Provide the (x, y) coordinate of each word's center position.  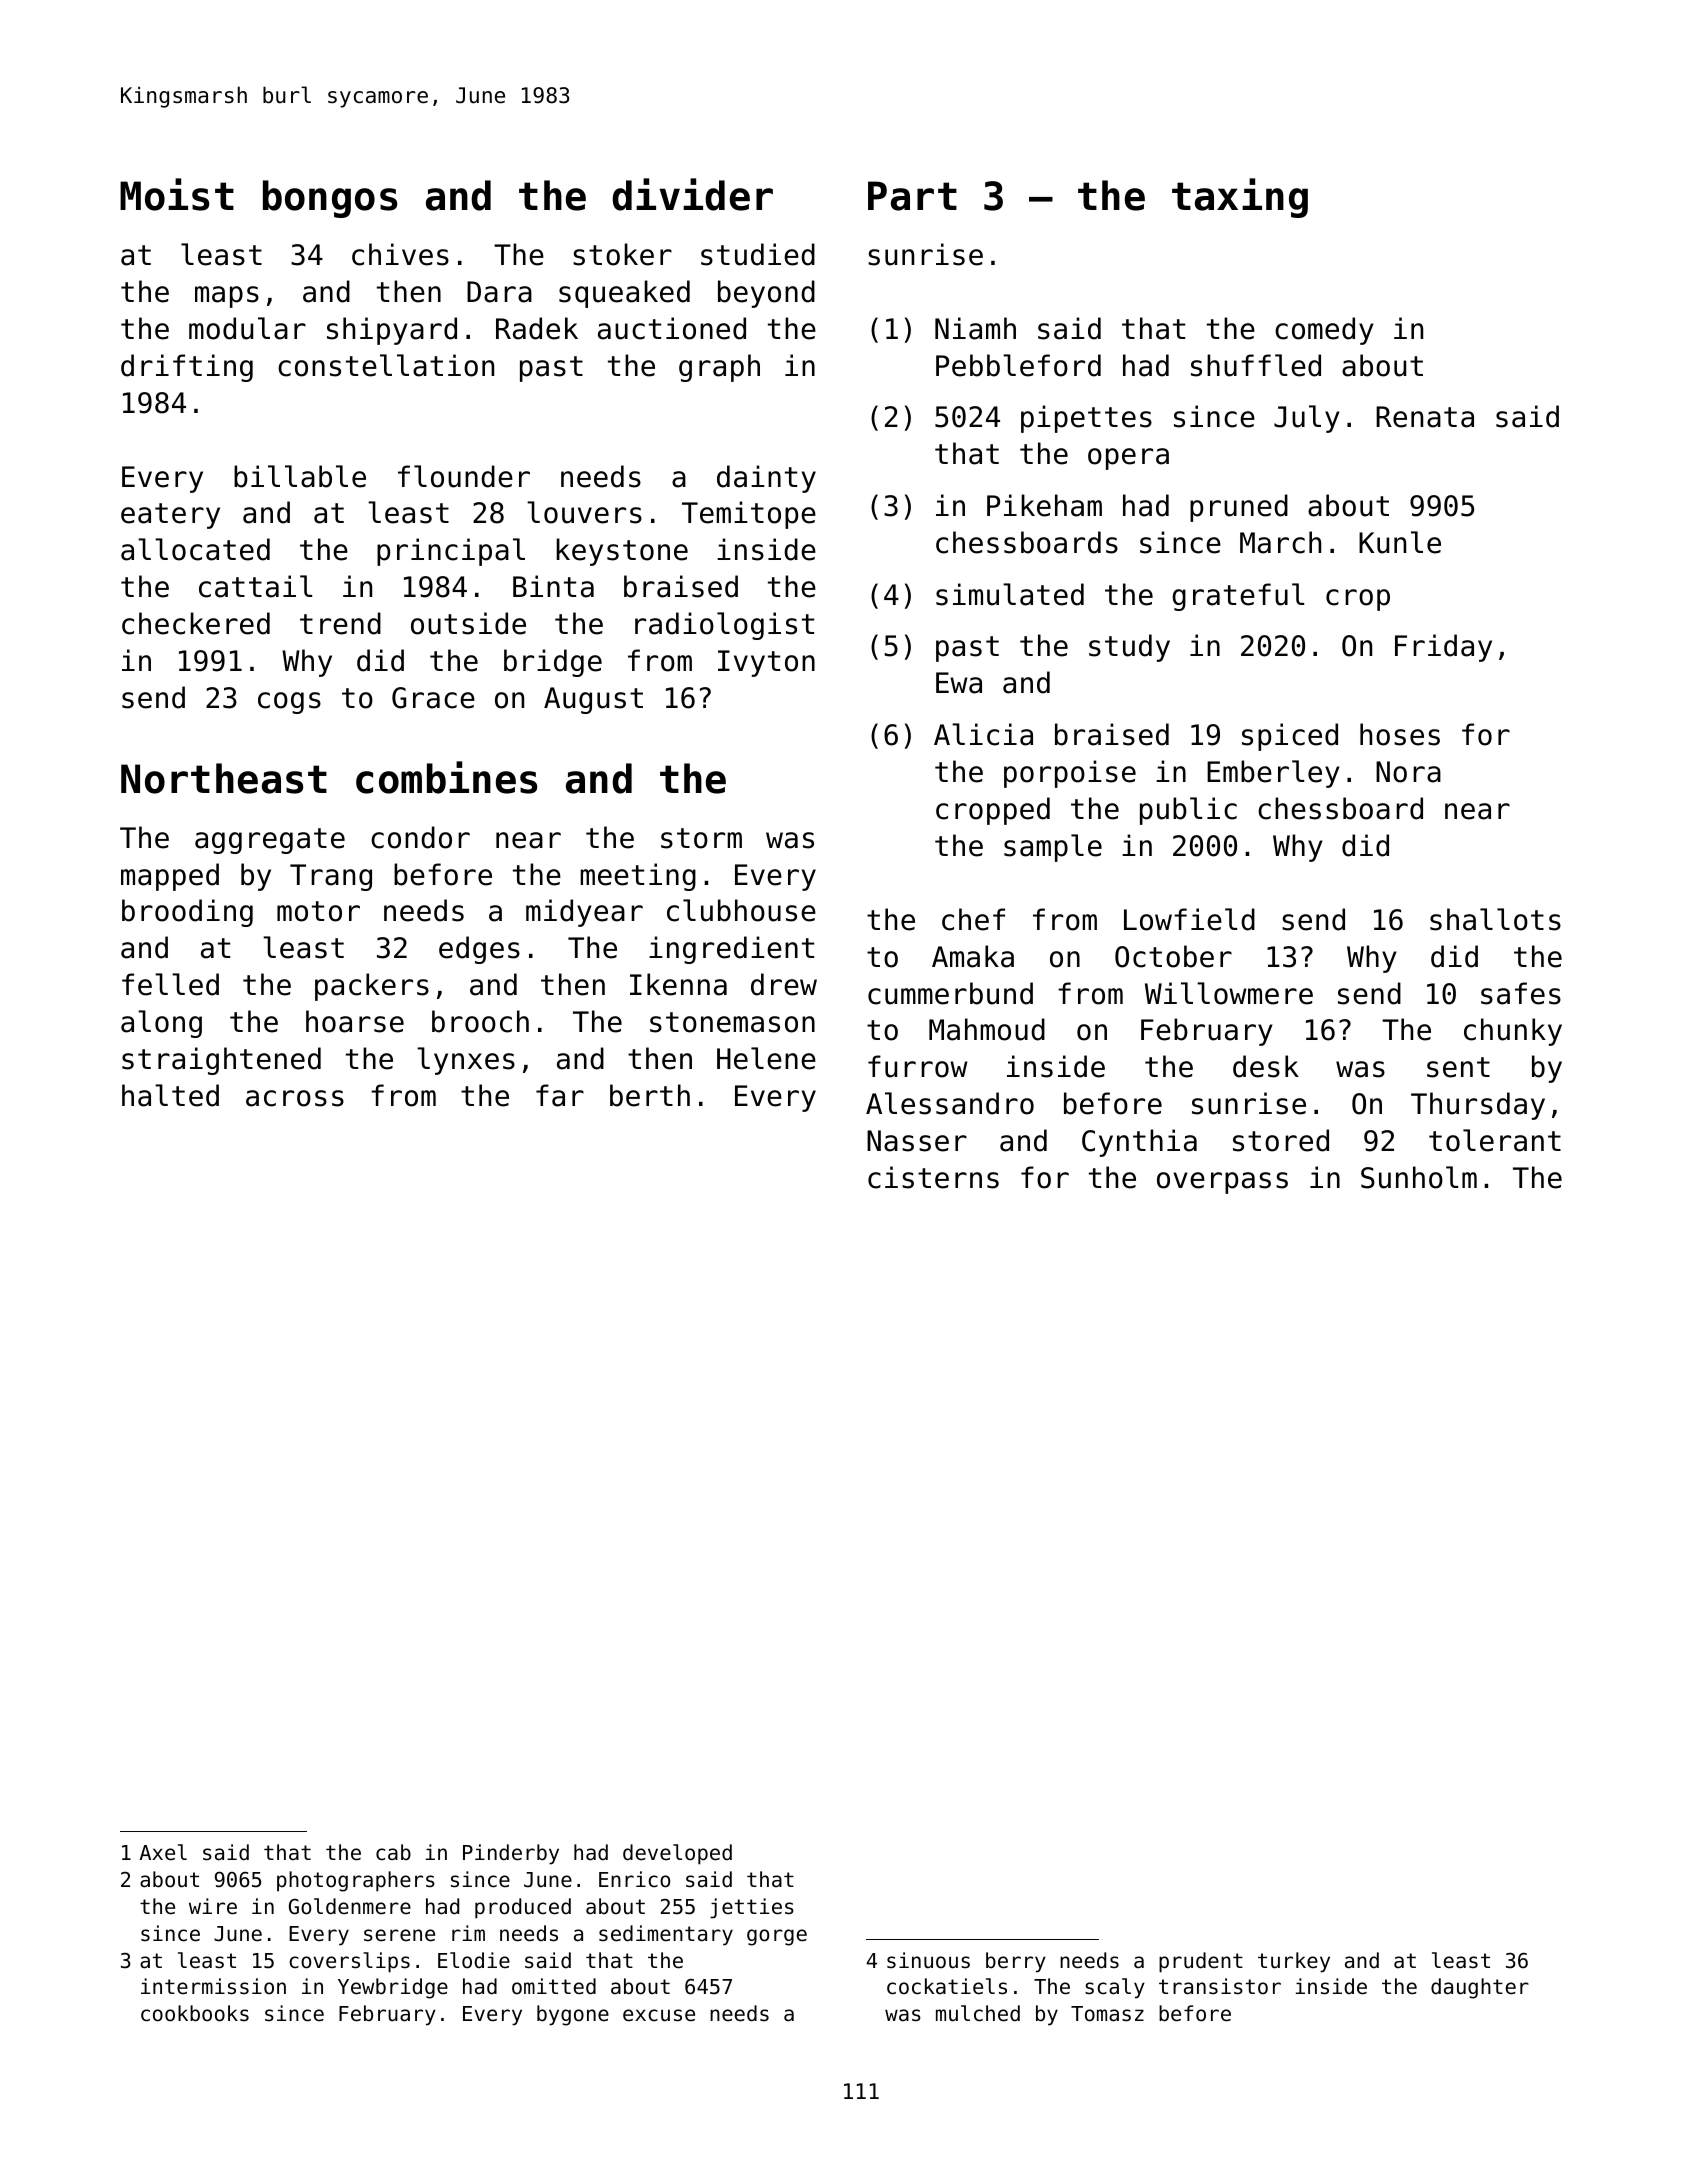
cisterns (933, 1177)
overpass (1222, 1183)
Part (912, 196)
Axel (163, 1852)
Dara (499, 292)
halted (170, 1095)
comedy (1324, 331)
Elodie (474, 1960)
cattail (255, 586)
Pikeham (1044, 505)
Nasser (917, 1141)
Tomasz (1107, 2014)
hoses (1400, 734)
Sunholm (1419, 1177)
